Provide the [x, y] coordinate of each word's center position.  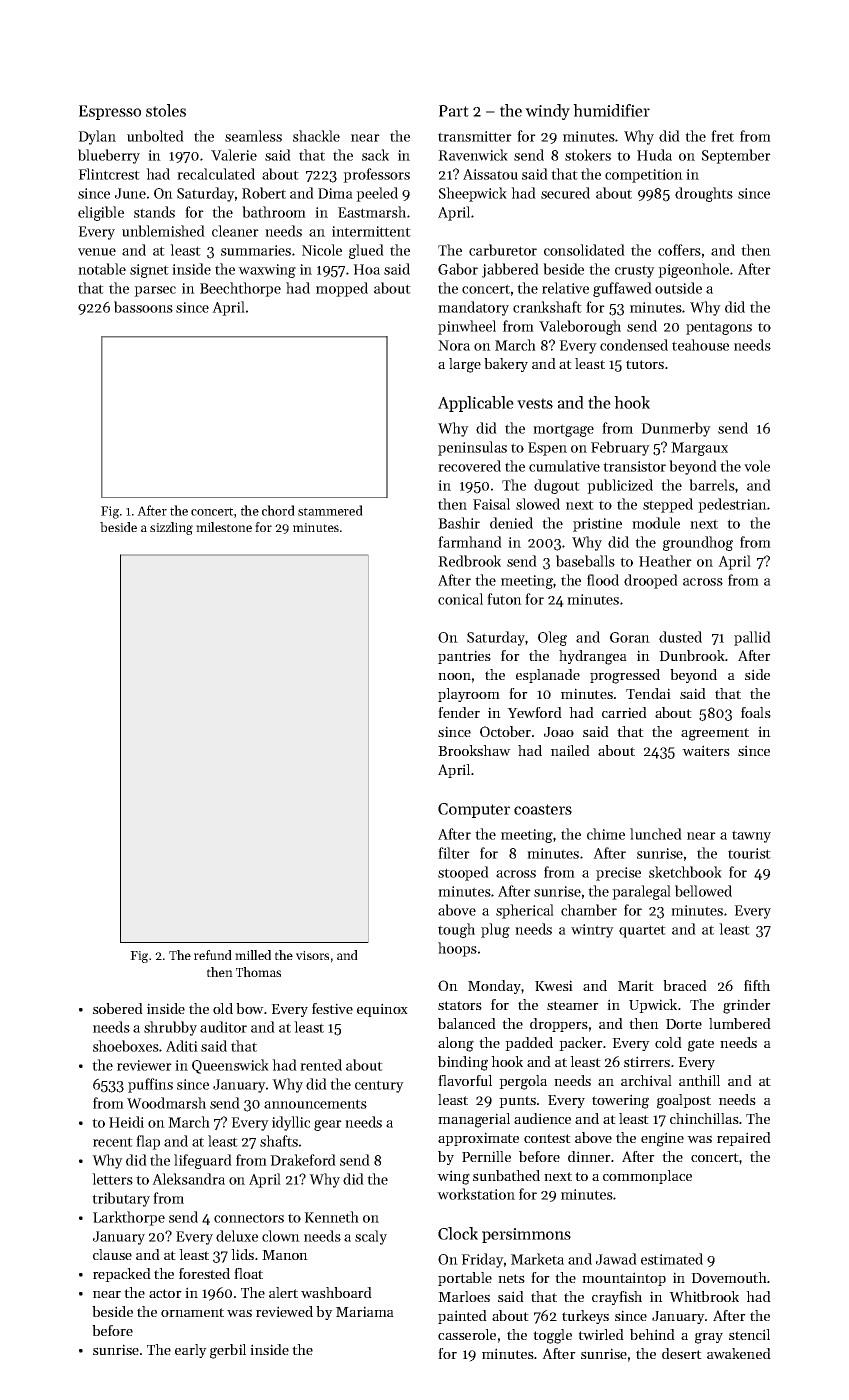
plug [495, 930]
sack [375, 155]
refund [213, 955]
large [465, 365]
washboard [336, 1292]
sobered [118, 1008]
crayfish [617, 1298]
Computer [474, 810]
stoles [166, 110]
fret [722, 136]
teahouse [700, 345]
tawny [751, 836]
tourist [749, 853]
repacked [122, 1275]
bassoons [143, 307]
